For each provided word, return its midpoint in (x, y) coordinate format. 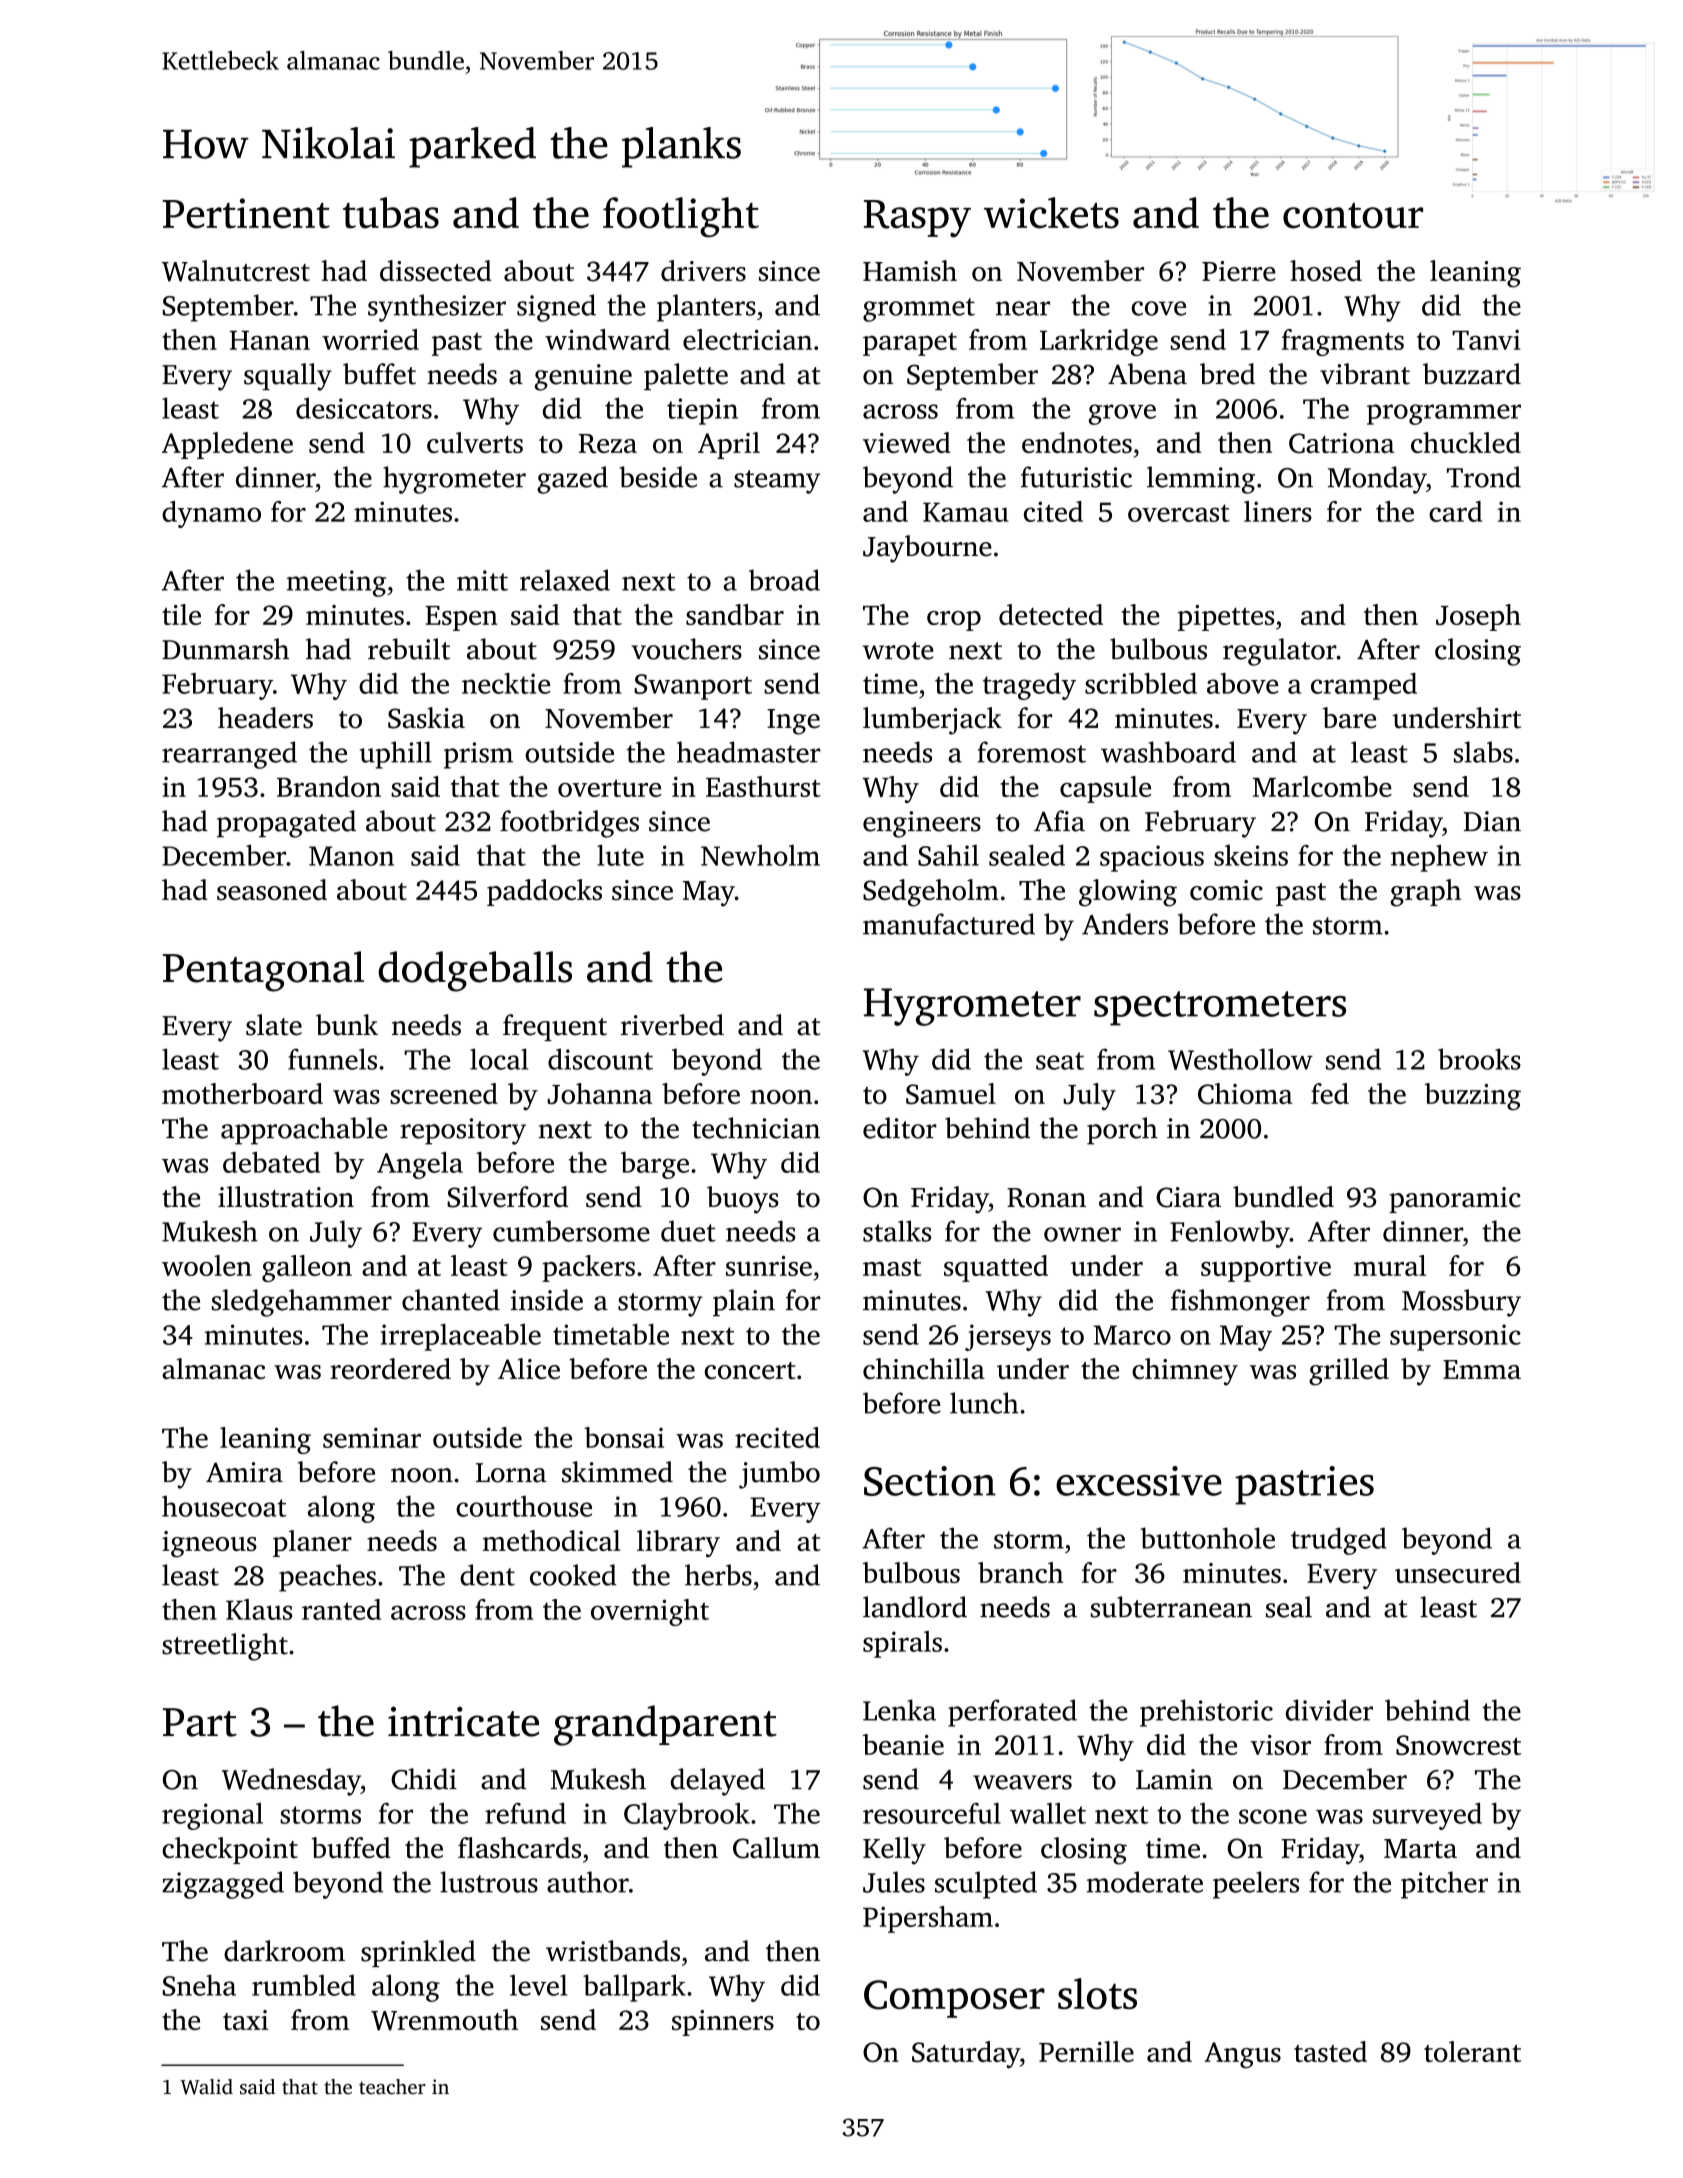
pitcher (1444, 1885)
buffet (379, 374)
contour (1353, 216)
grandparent (665, 1725)
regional (212, 1816)
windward (607, 339)
